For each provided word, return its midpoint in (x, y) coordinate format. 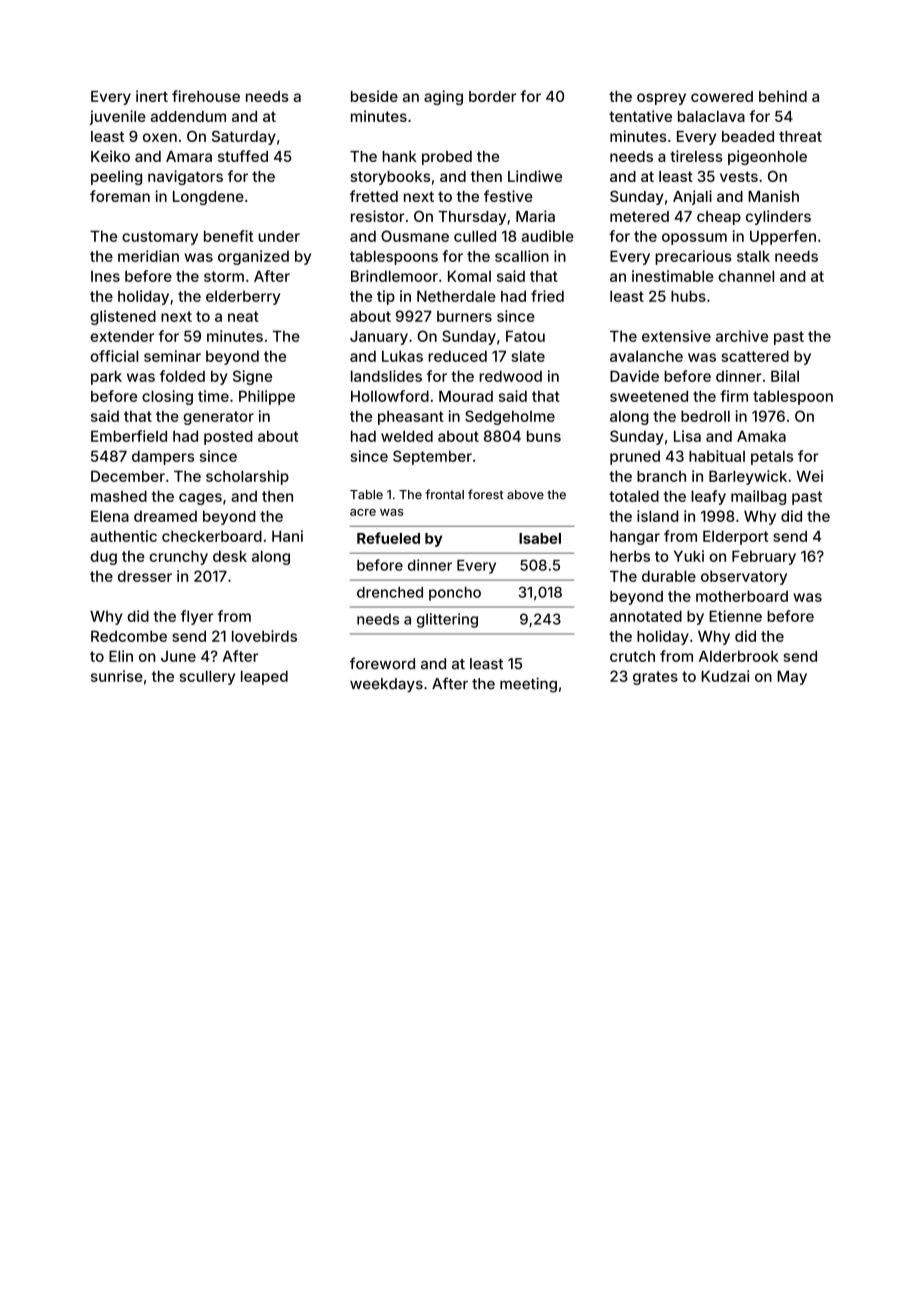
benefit (228, 236)
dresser (145, 576)
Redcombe (129, 636)
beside (374, 96)
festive (508, 196)
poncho (455, 594)
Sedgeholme (510, 417)
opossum (694, 239)
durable (669, 576)
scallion (522, 256)
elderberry (243, 297)
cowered (722, 96)
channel (746, 276)
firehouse (206, 96)
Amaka (761, 436)
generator (218, 418)
